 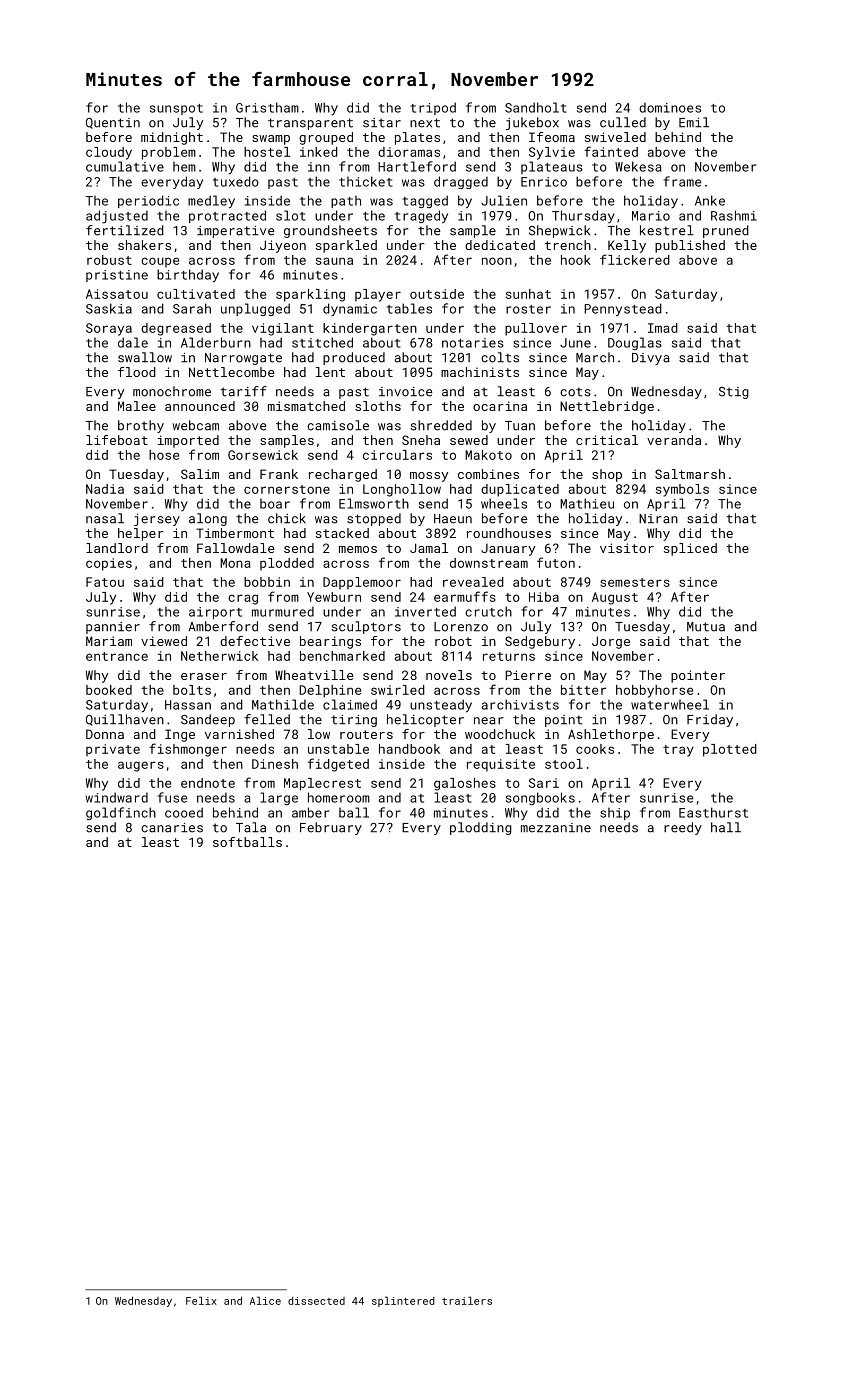 What do you see at coordinates (331, 828) in the document?
I see `February` at bounding box center [331, 828].
